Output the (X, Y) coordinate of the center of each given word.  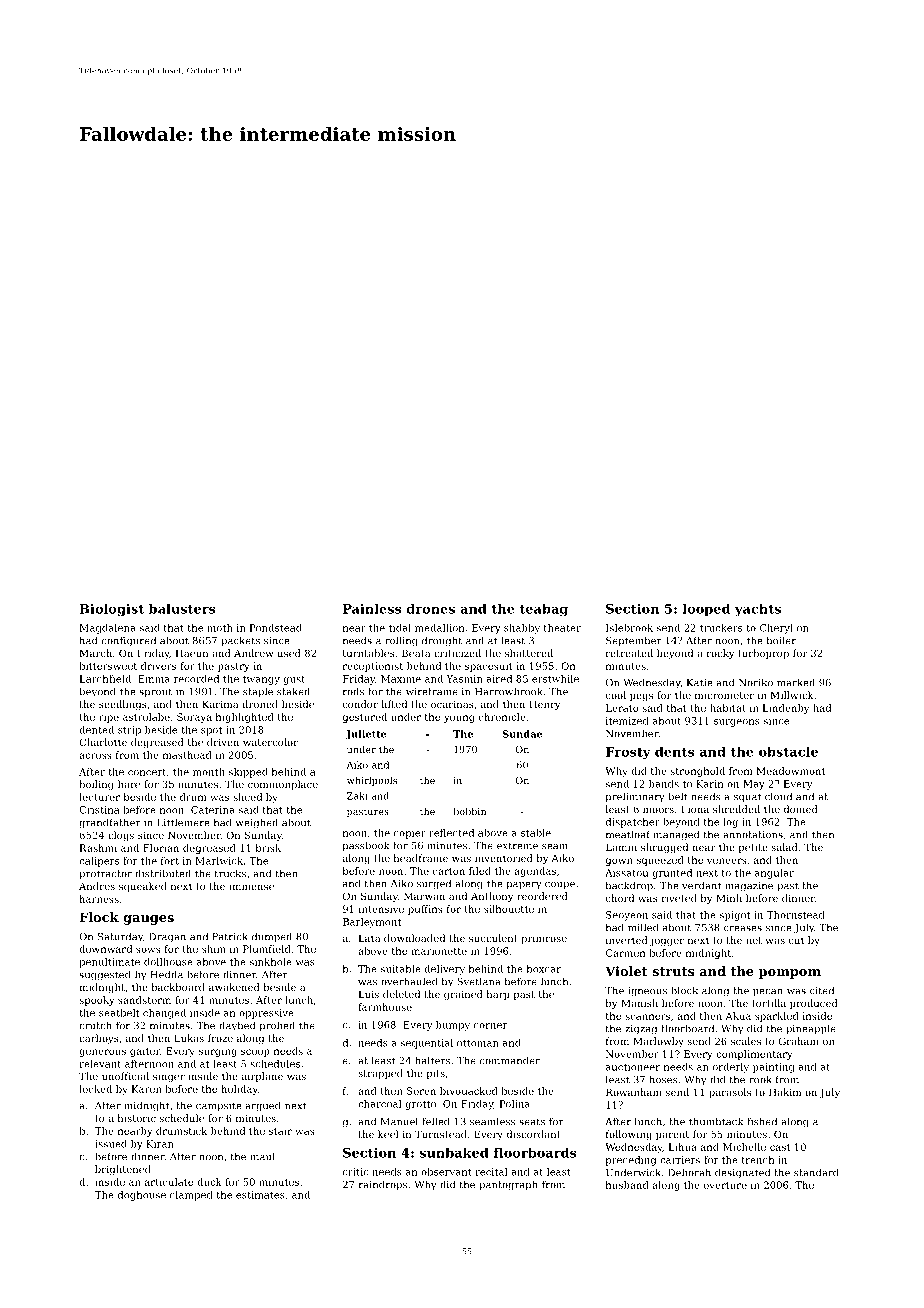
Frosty (628, 753)
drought (442, 641)
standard (816, 1172)
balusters (182, 608)
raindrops (383, 1185)
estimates (260, 1195)
